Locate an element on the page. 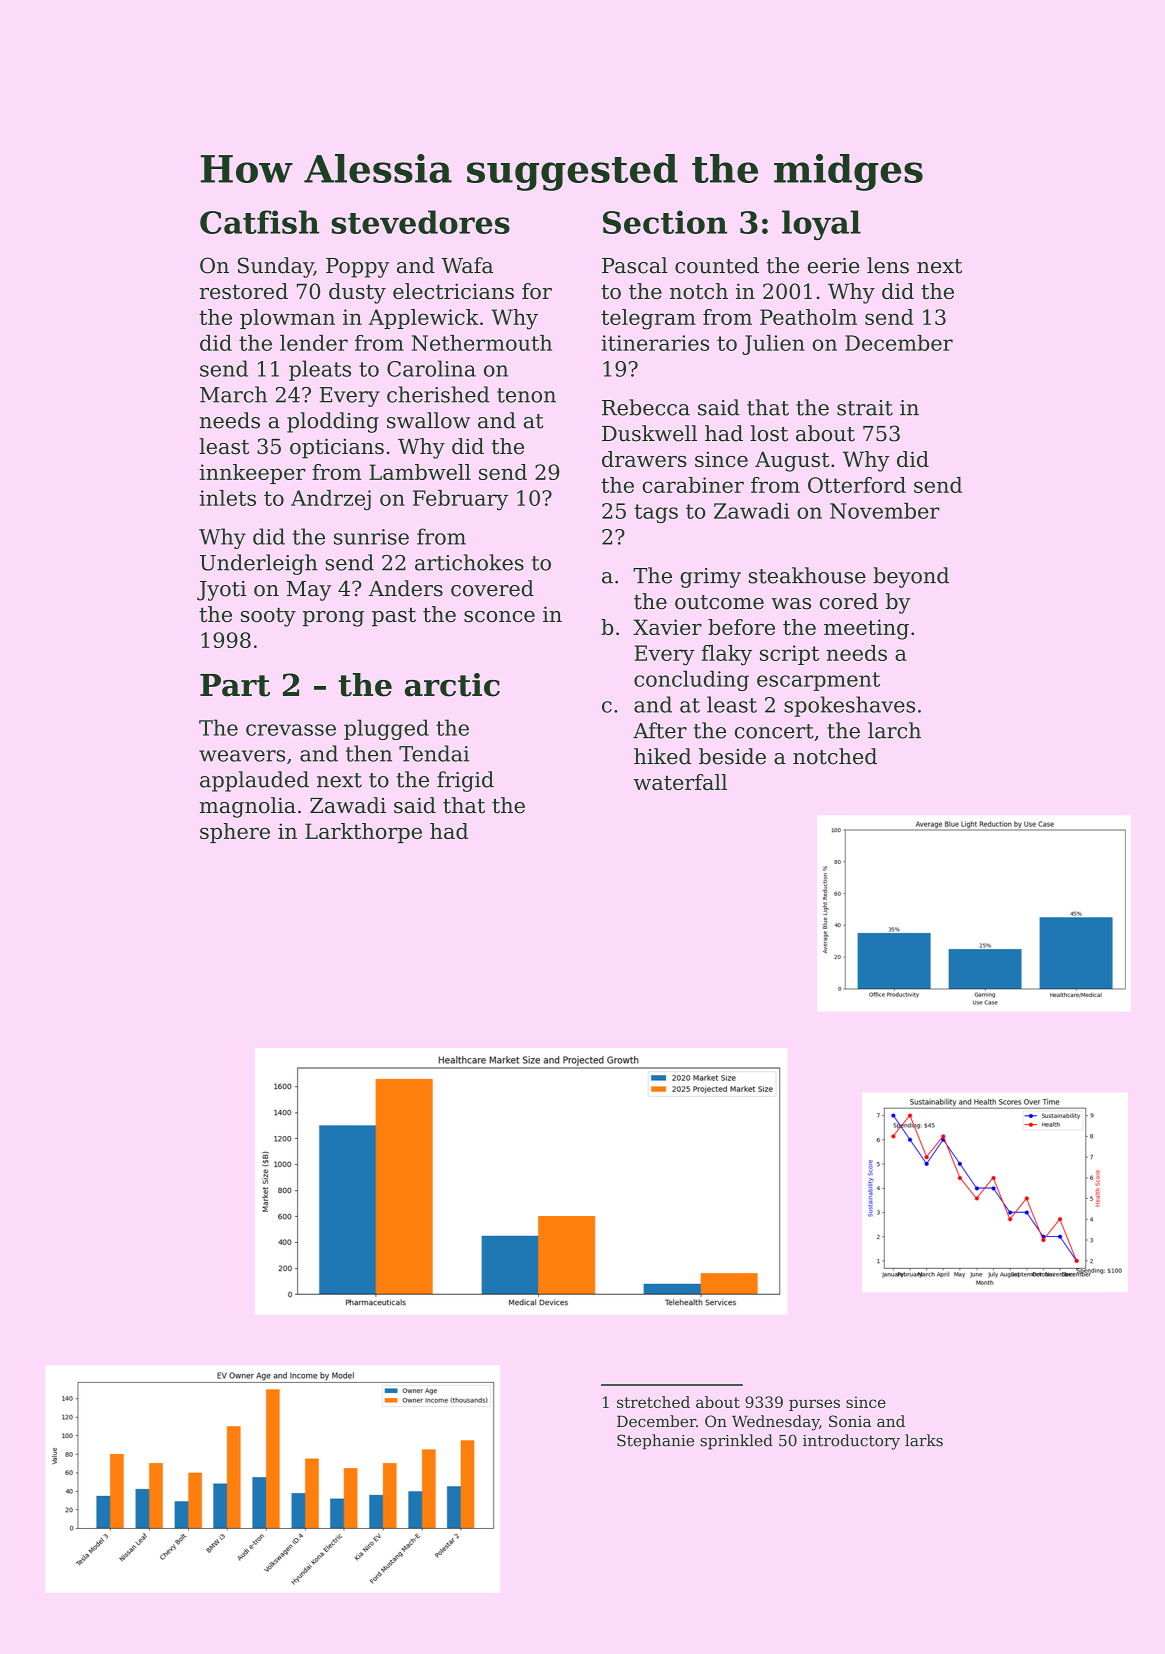 This page has height=1654, width=1165. grimy is located at coordinates (710, 578).
